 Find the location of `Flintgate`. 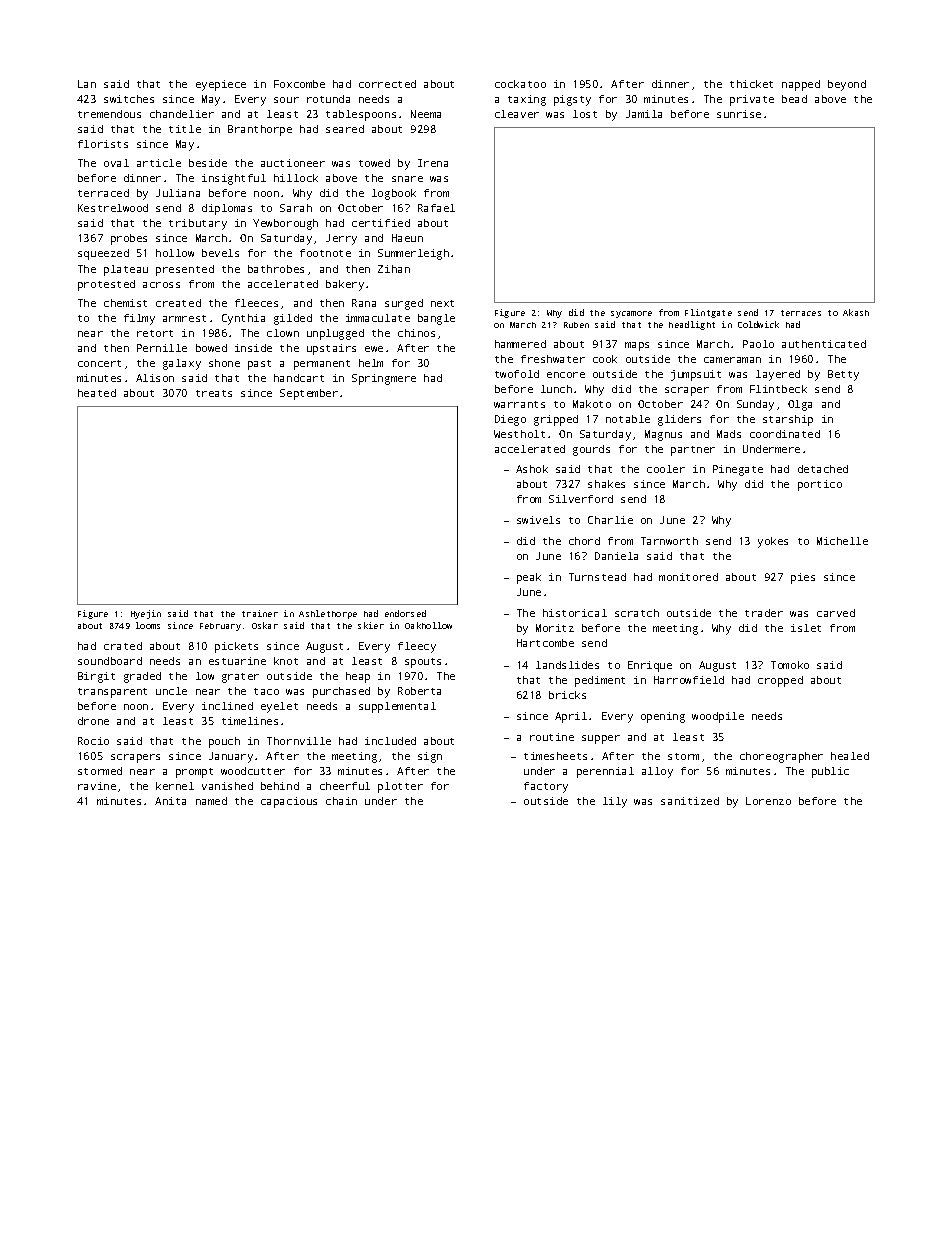

Flintgate is located at coordinates (708, 313).
